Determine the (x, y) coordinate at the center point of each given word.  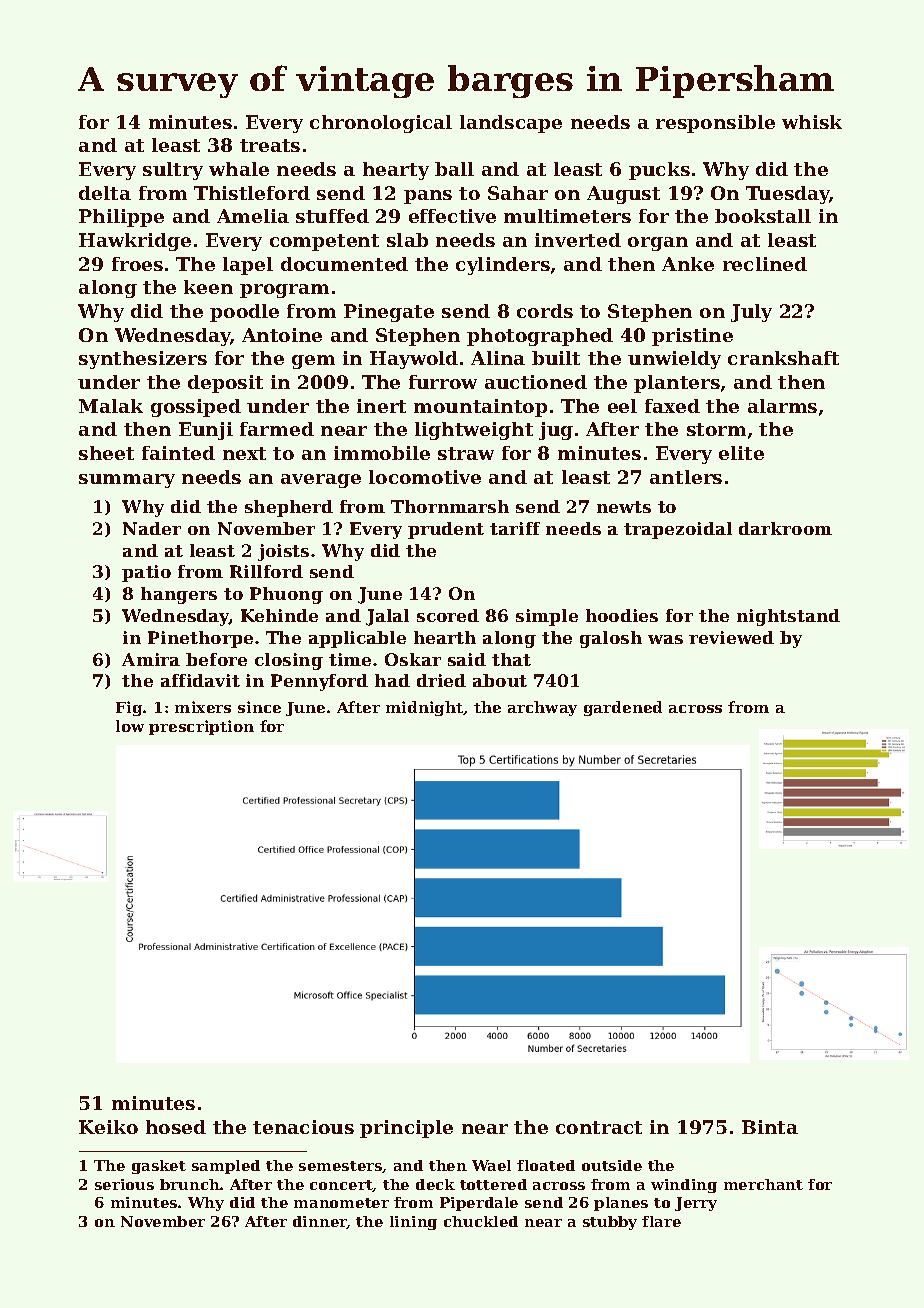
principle (406, 1129)
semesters (341, 1167)
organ (658, 244)
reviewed (731, 637)
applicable (357, 639)
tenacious (303, 1127)
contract (599, 1127)
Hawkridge (135, 242)
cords (545, 311)
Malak (111, 406)
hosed (176, 1127)
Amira (151, 659)
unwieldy (674, 360)
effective (452, 216)
